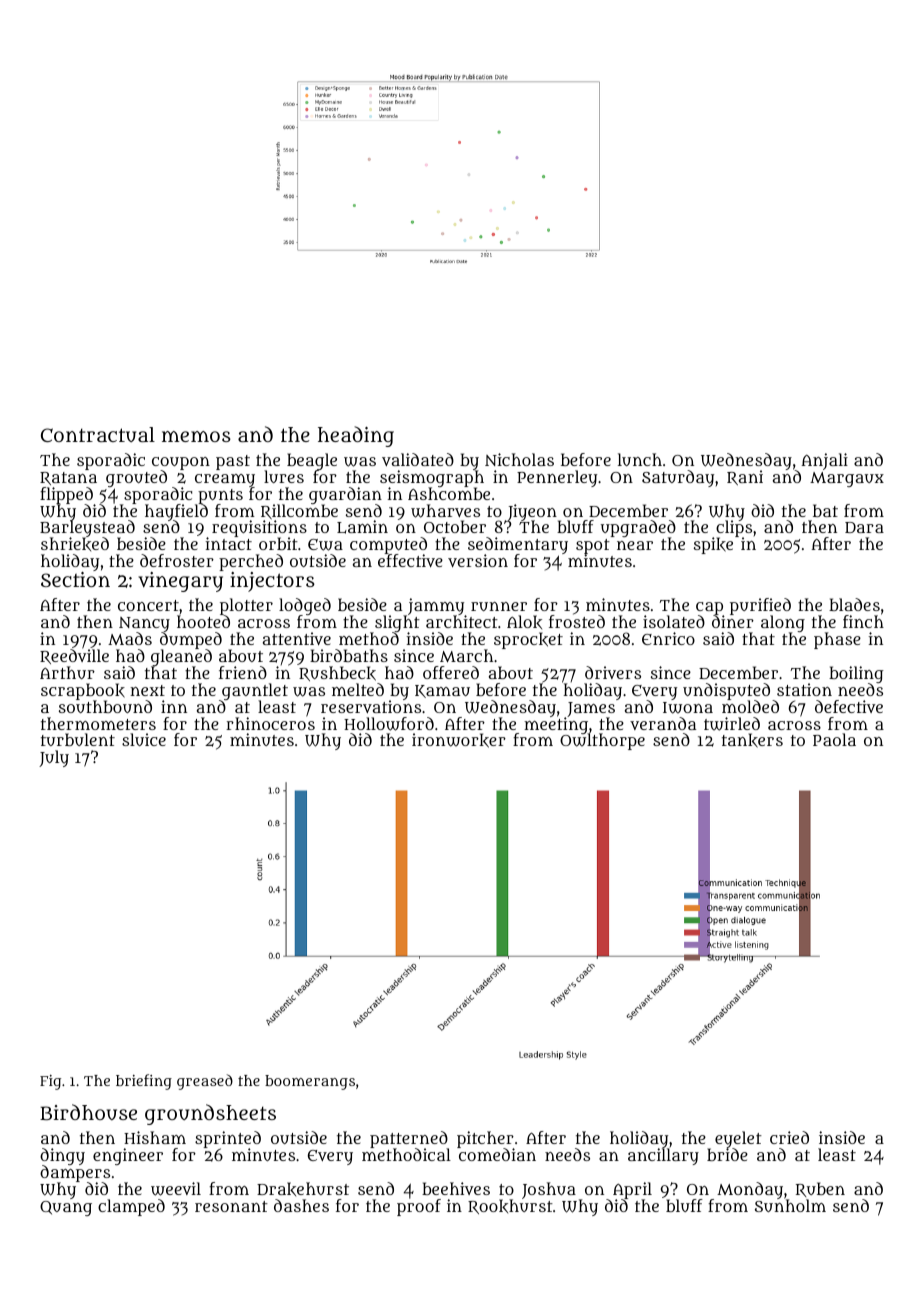 The height and width of the document is (1308, 924). What do you see at coordinates (577, 621) in the document?
I see `frosted` at bounding box center [577, 621].
